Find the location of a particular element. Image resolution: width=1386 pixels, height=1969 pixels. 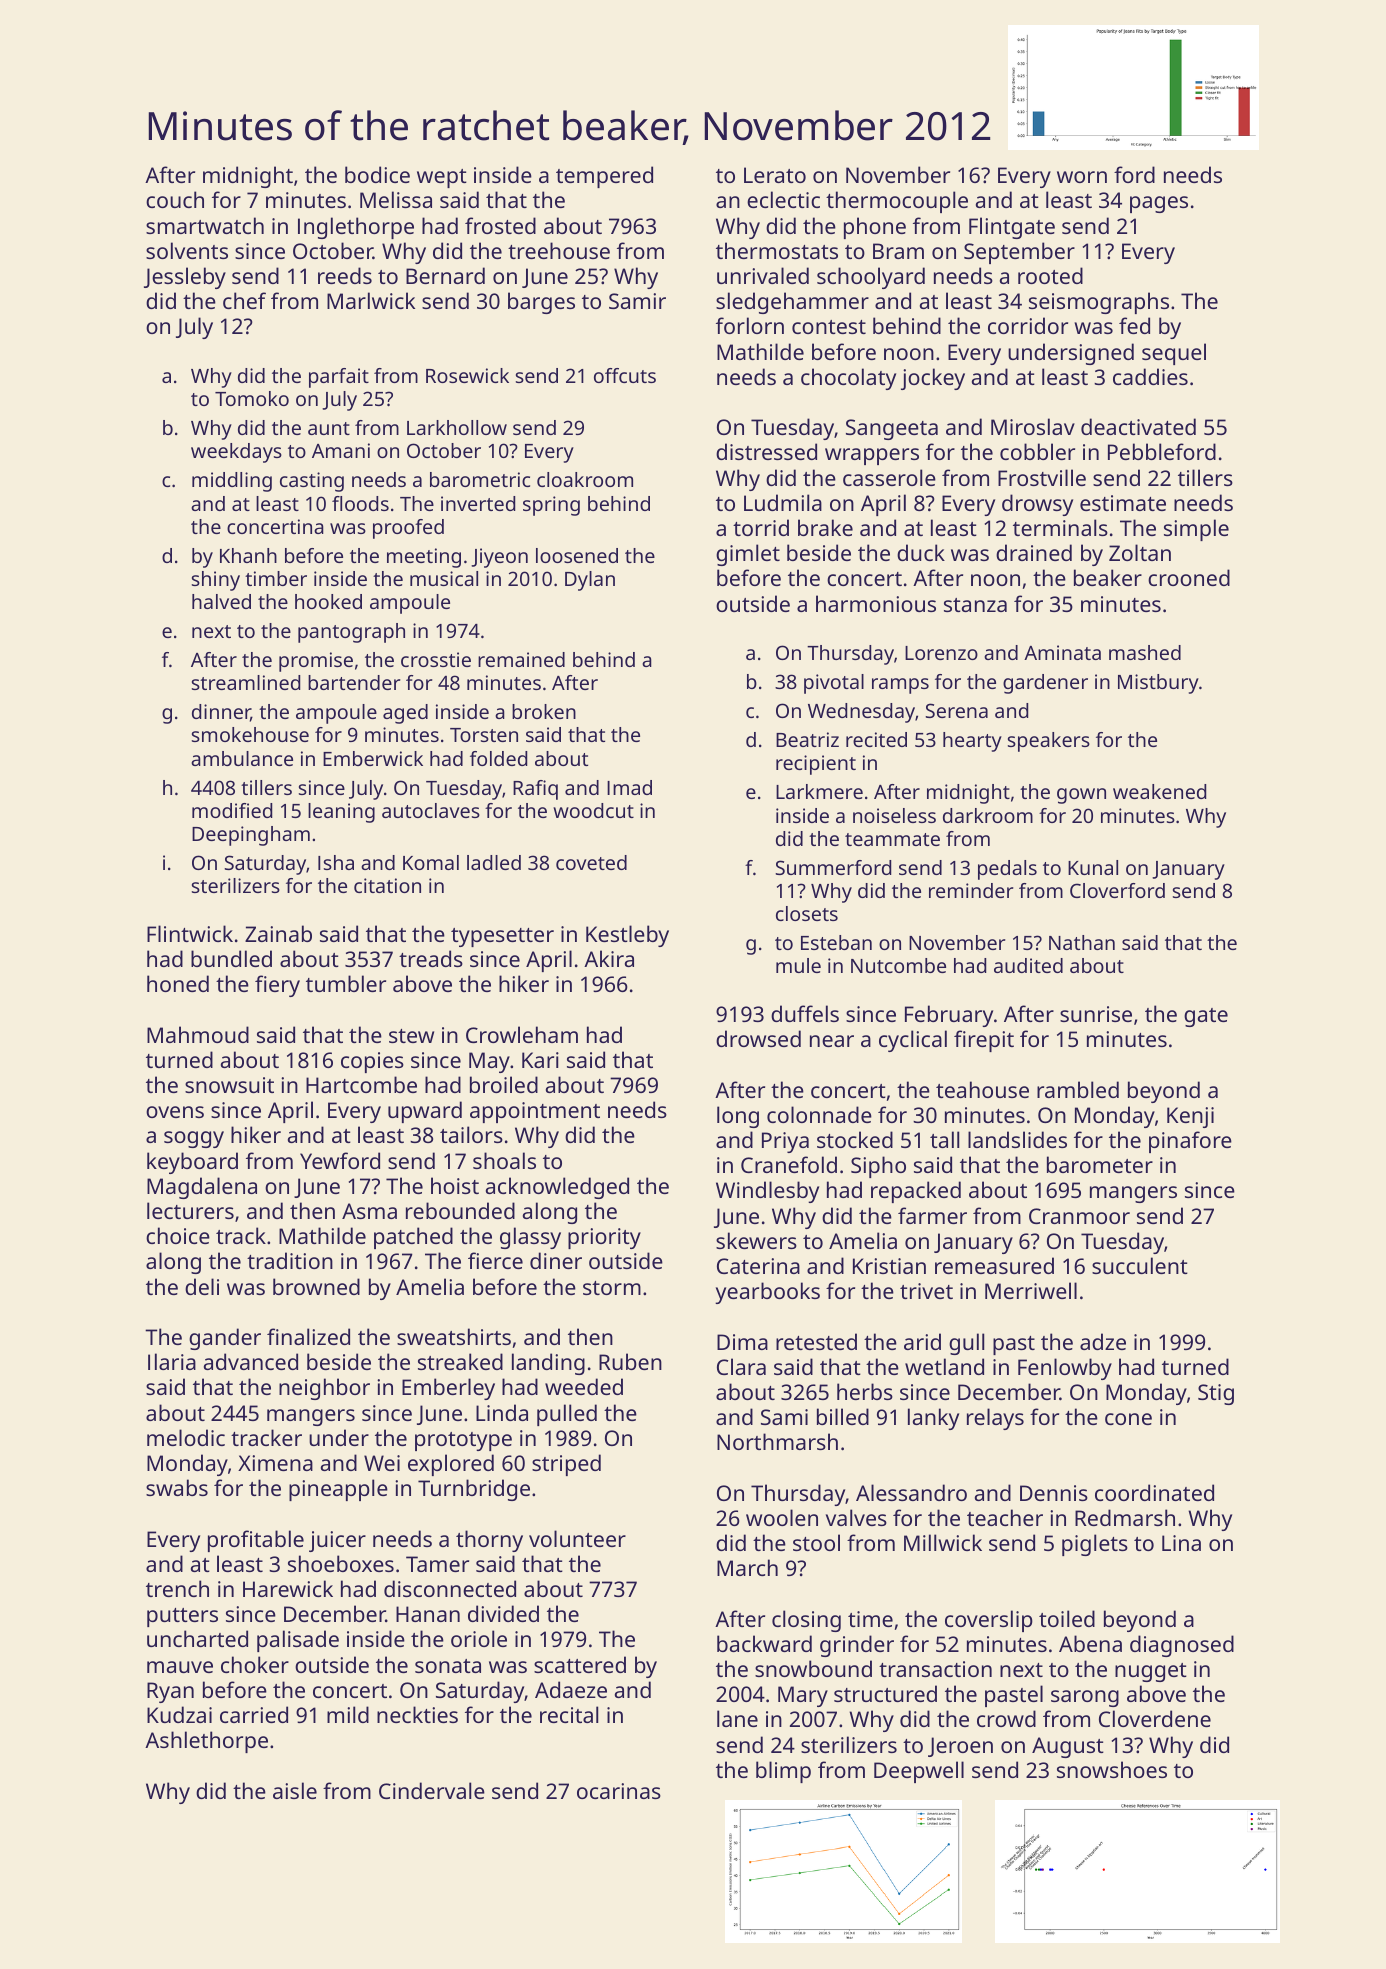

snowshoes is located at coordinates (1112, 1769).
